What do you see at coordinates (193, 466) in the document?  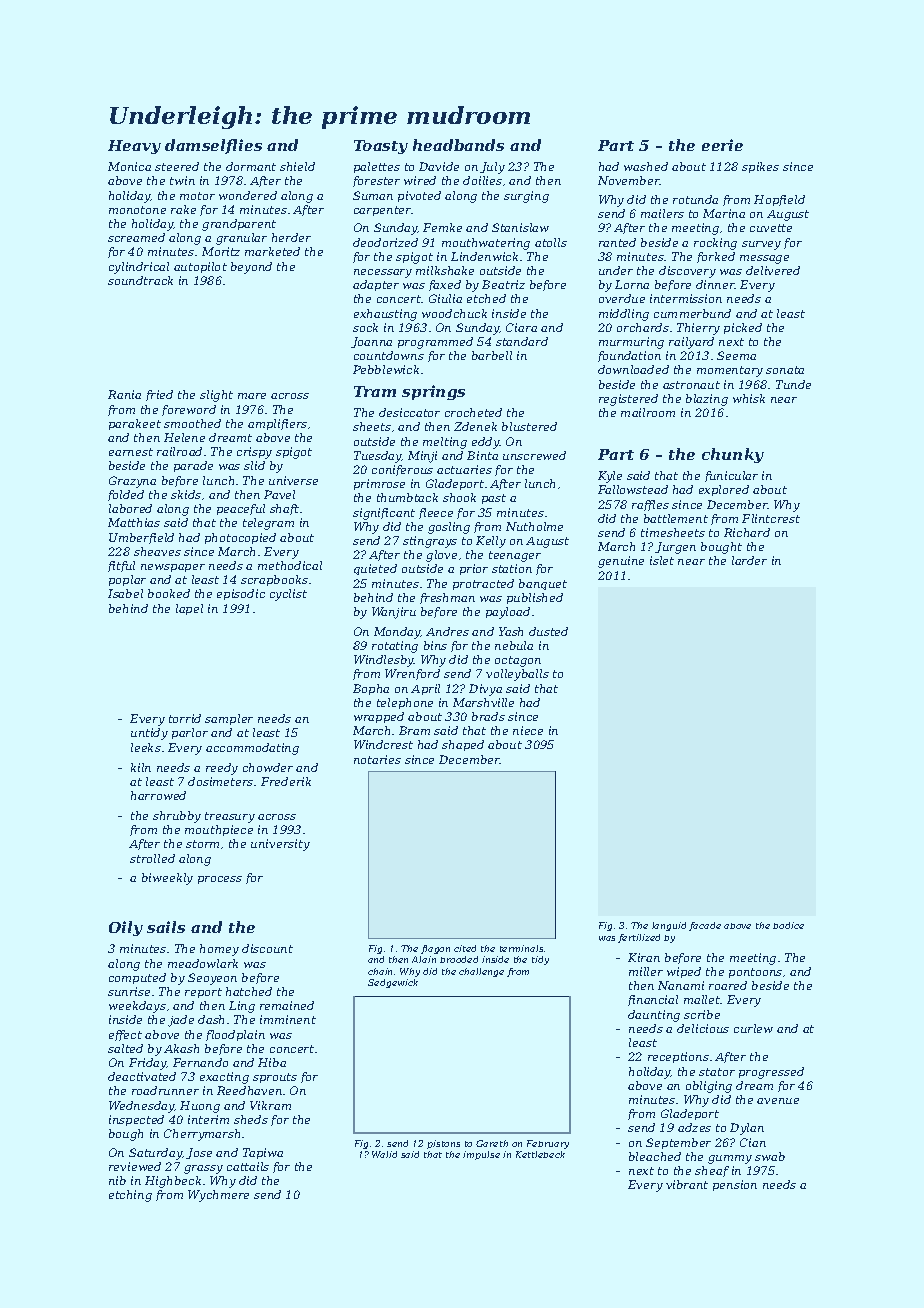 I see `parade` at bounding box center [193, 466].
